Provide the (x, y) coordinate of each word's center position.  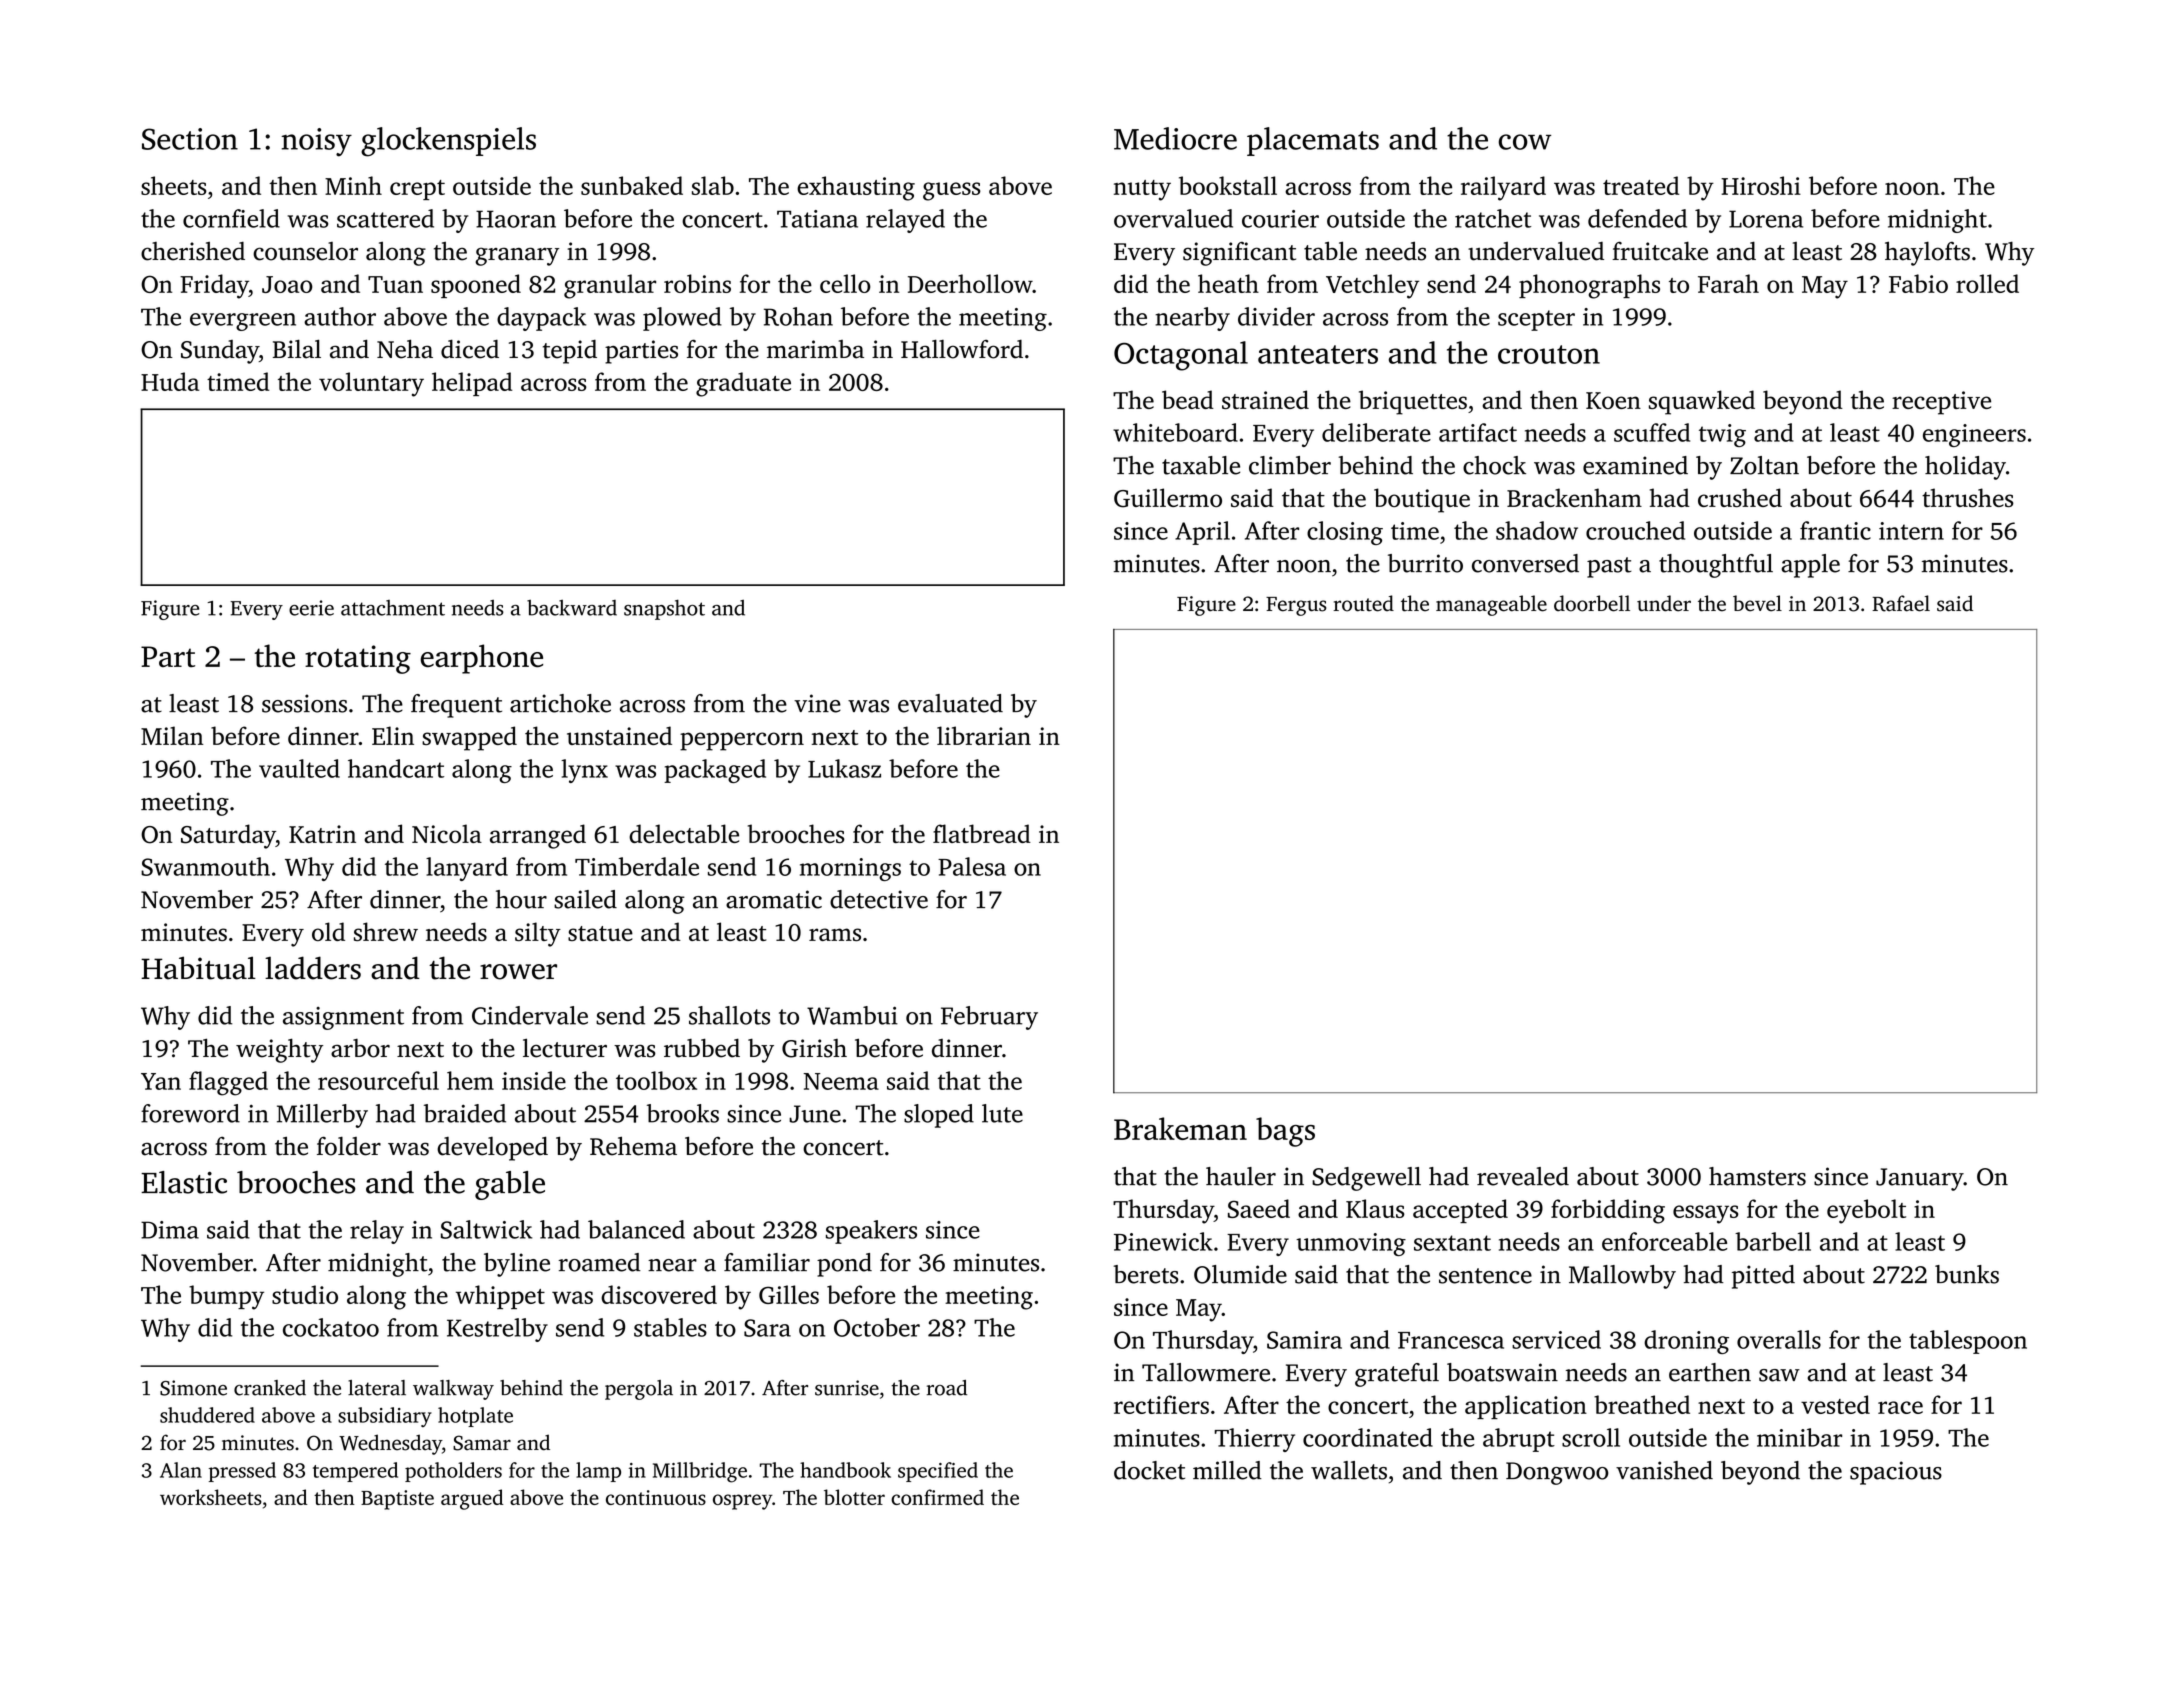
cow (1525, 142)
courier (1280, 219)
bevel (1757, 603)
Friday (214, 286)
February (989, 1018)
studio (305, 1294)
